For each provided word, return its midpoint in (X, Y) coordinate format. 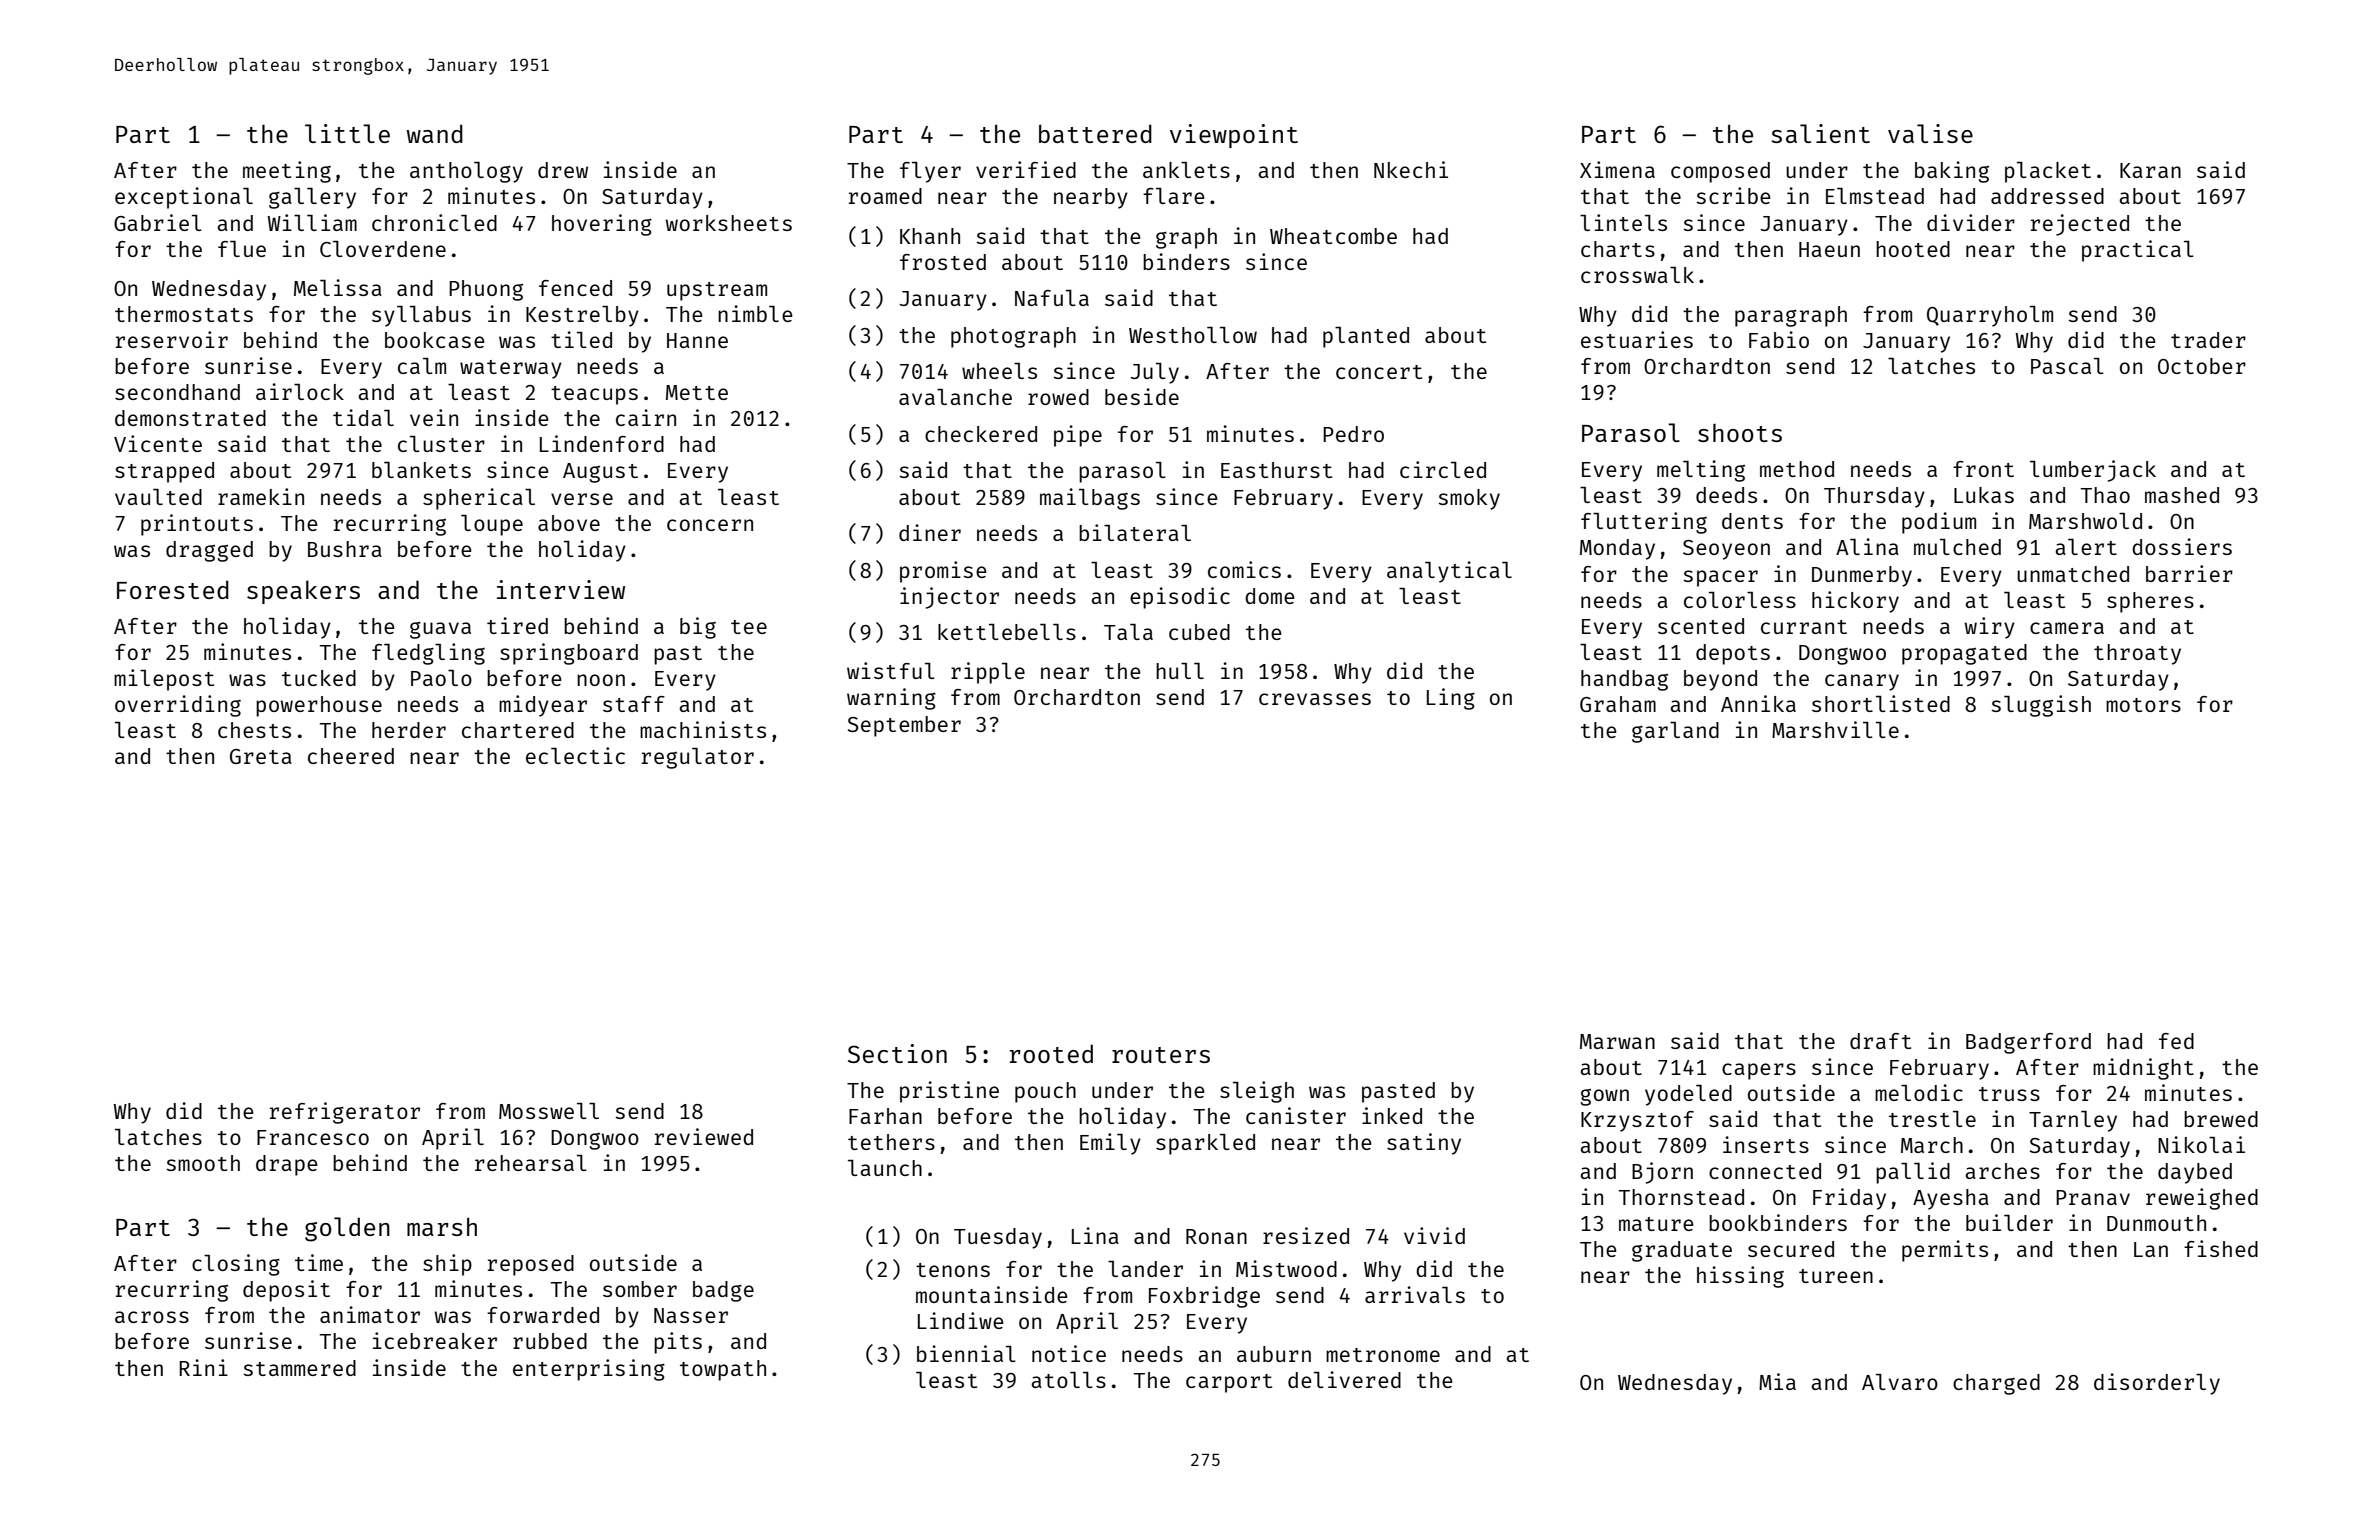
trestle (1932, 1119)
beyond (1720, 680)
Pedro (1353, 434)
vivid (1434, 1235)
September (904, 726)
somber (640, 1289)
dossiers (2182, 546)
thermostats (184, 314)
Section (897, 1053)
